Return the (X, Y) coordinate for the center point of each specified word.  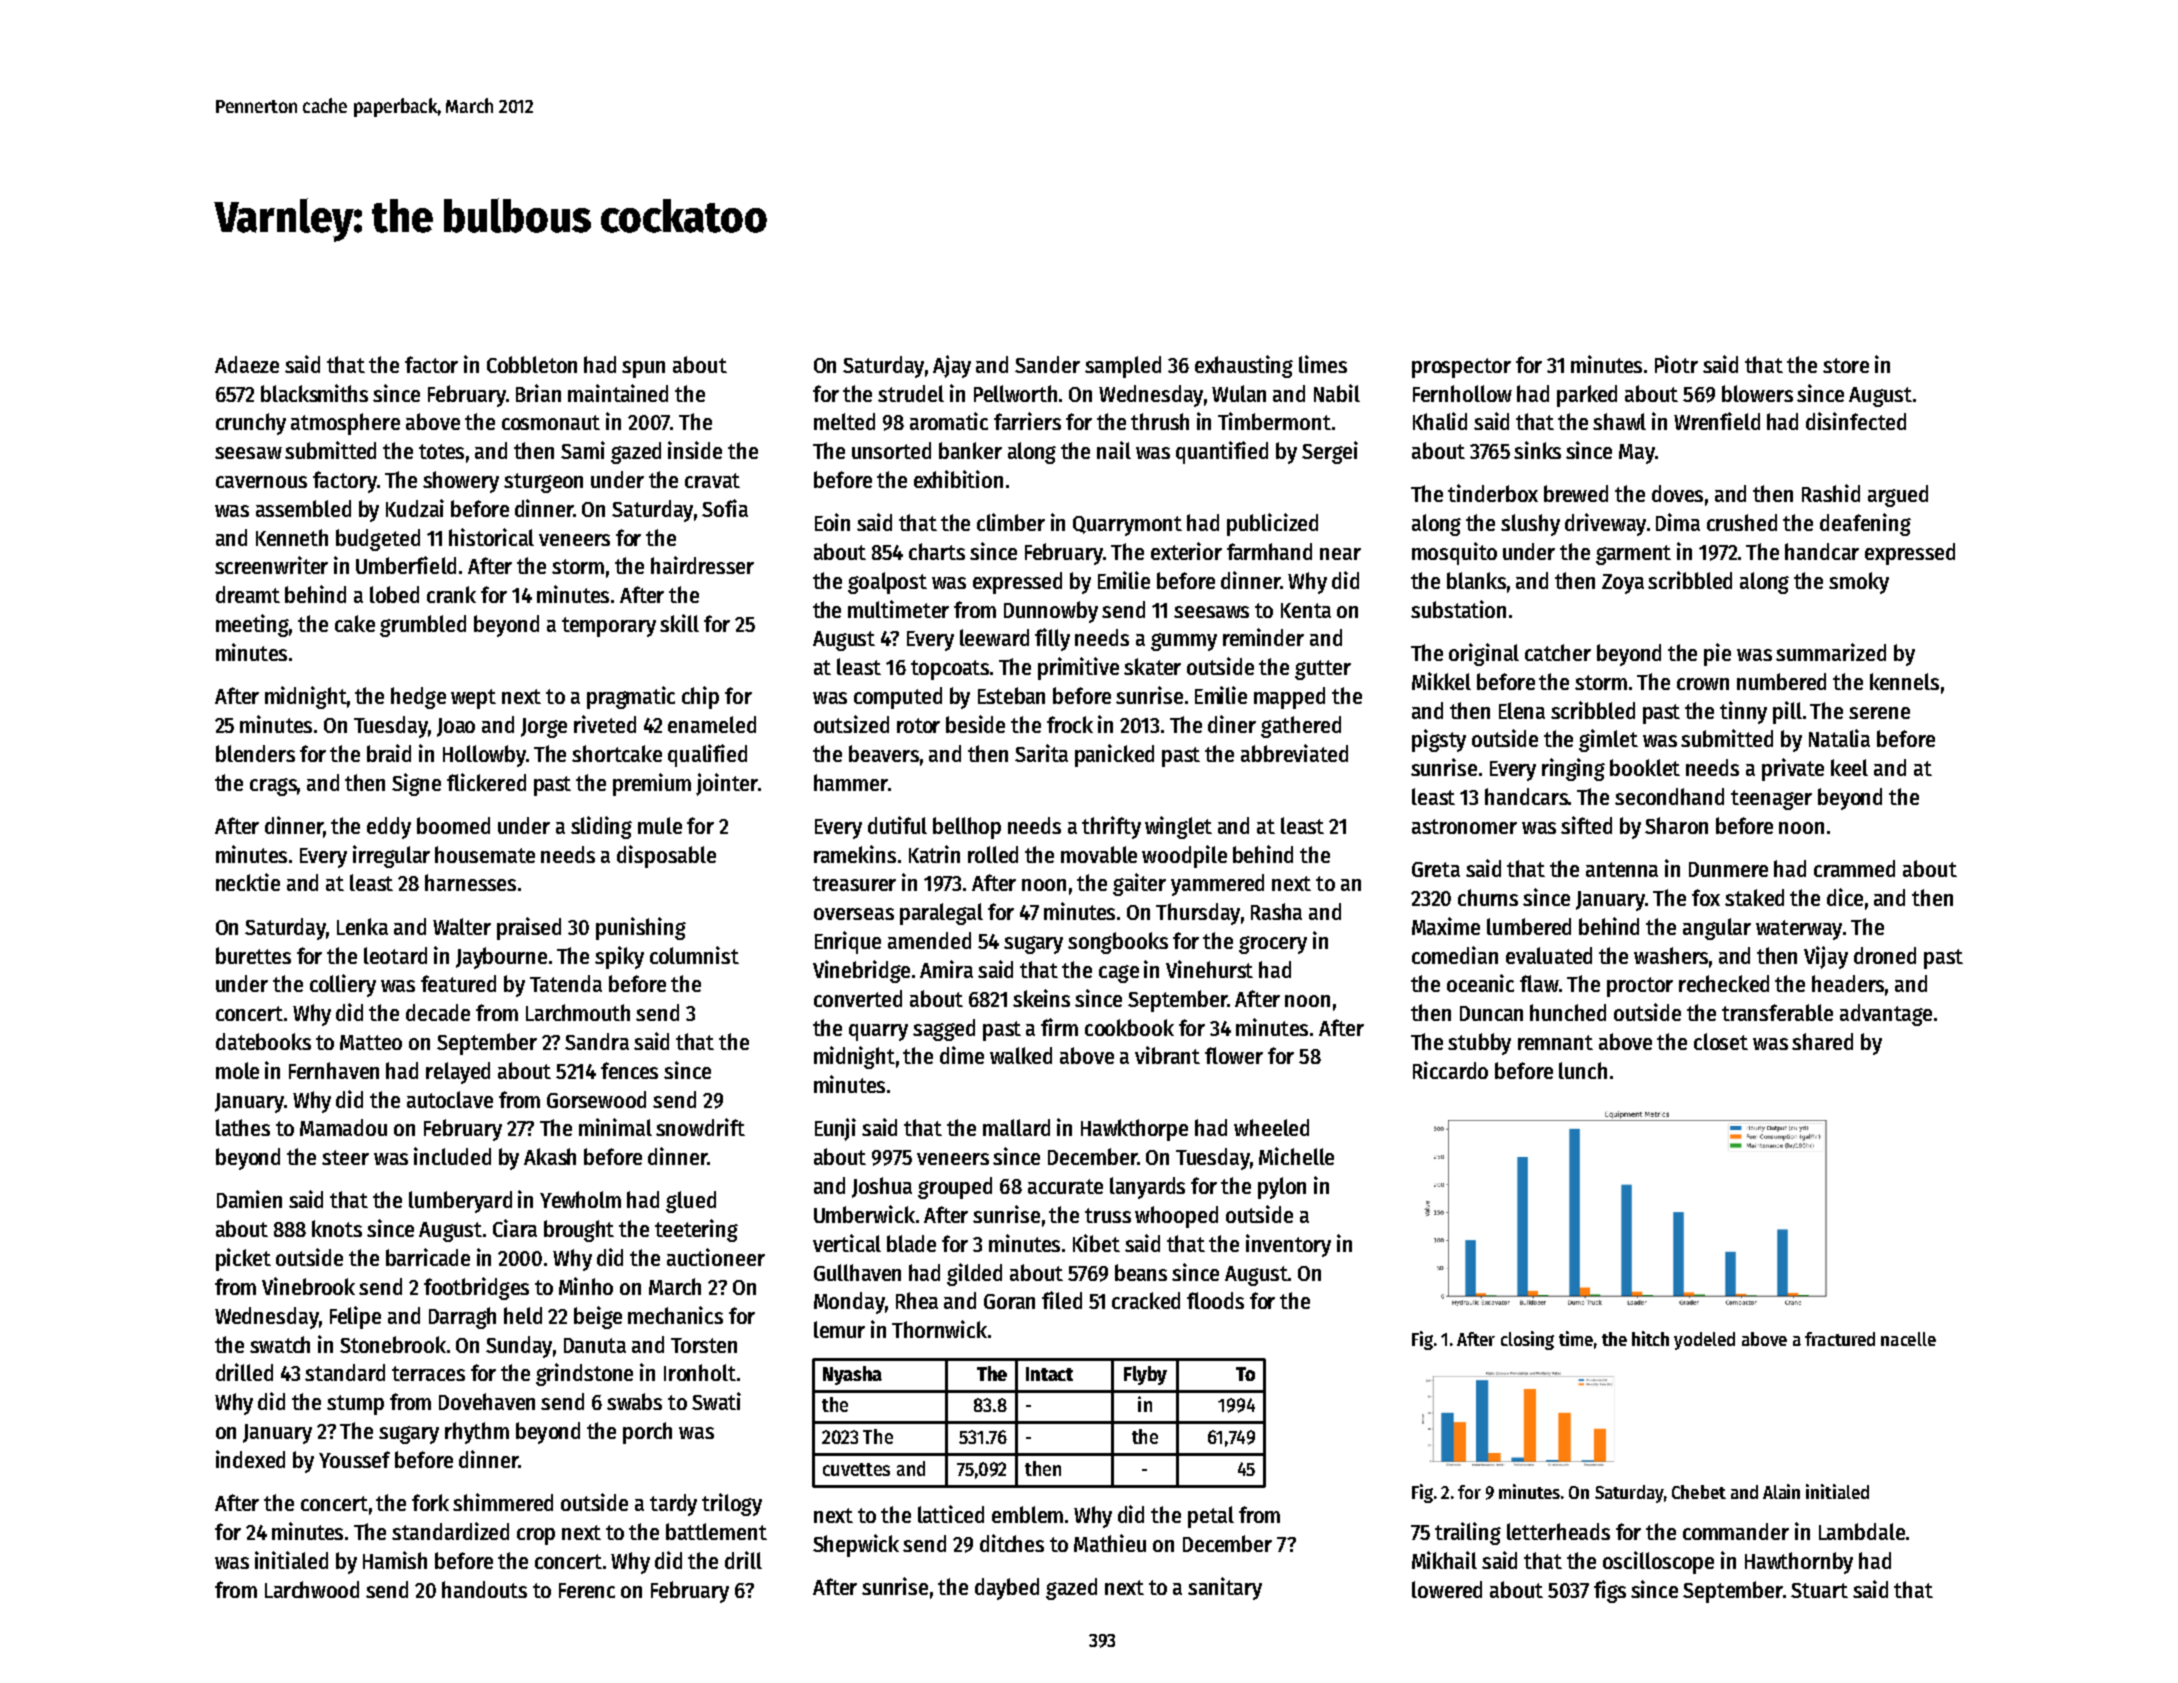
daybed (1007, 1589)
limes (1323, 364)
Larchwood (312, 1589)
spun (643, 369)
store (1846, 365)
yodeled (1704, 1341)
